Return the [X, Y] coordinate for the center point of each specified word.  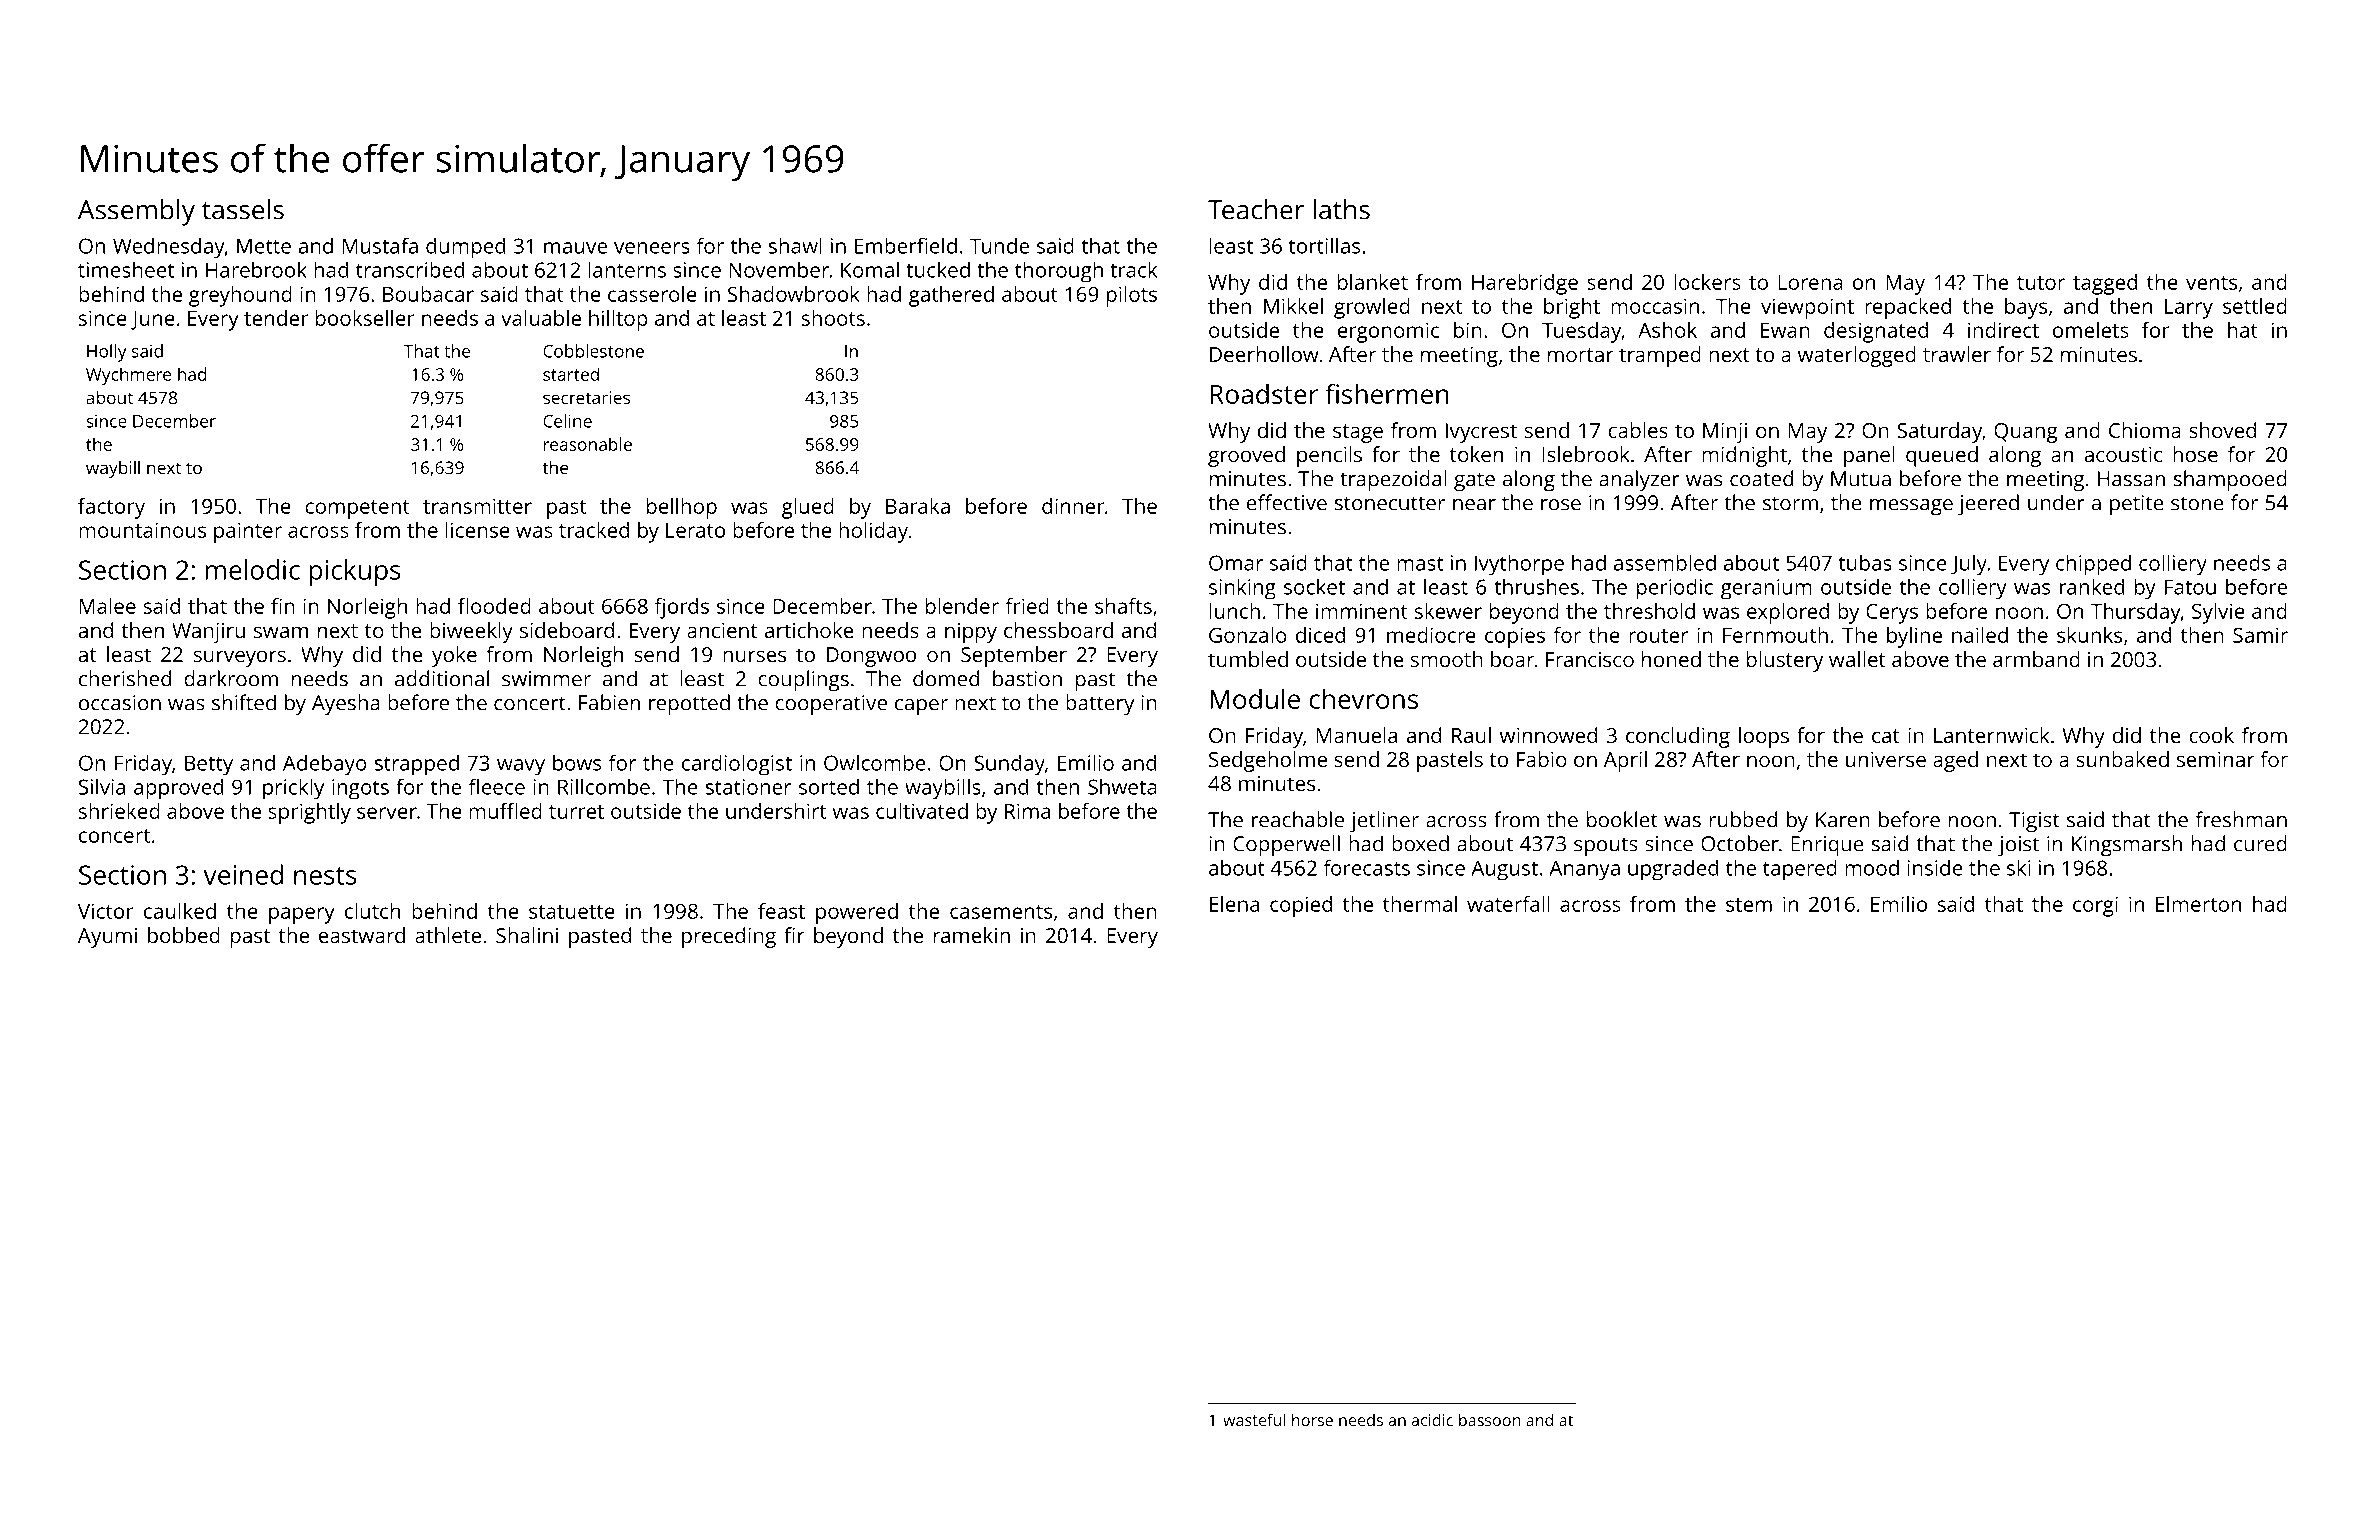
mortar [1581, 355]
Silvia [102, 786]
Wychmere [128, 376]
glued [808, 508]
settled [2255, 306]
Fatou [2190, 587]
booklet [1622, 819]
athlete [448, 935]
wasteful [1254, 1419]
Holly [107, 353]
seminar [2216, 759]
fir [794, 935]
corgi [2095, 906]
